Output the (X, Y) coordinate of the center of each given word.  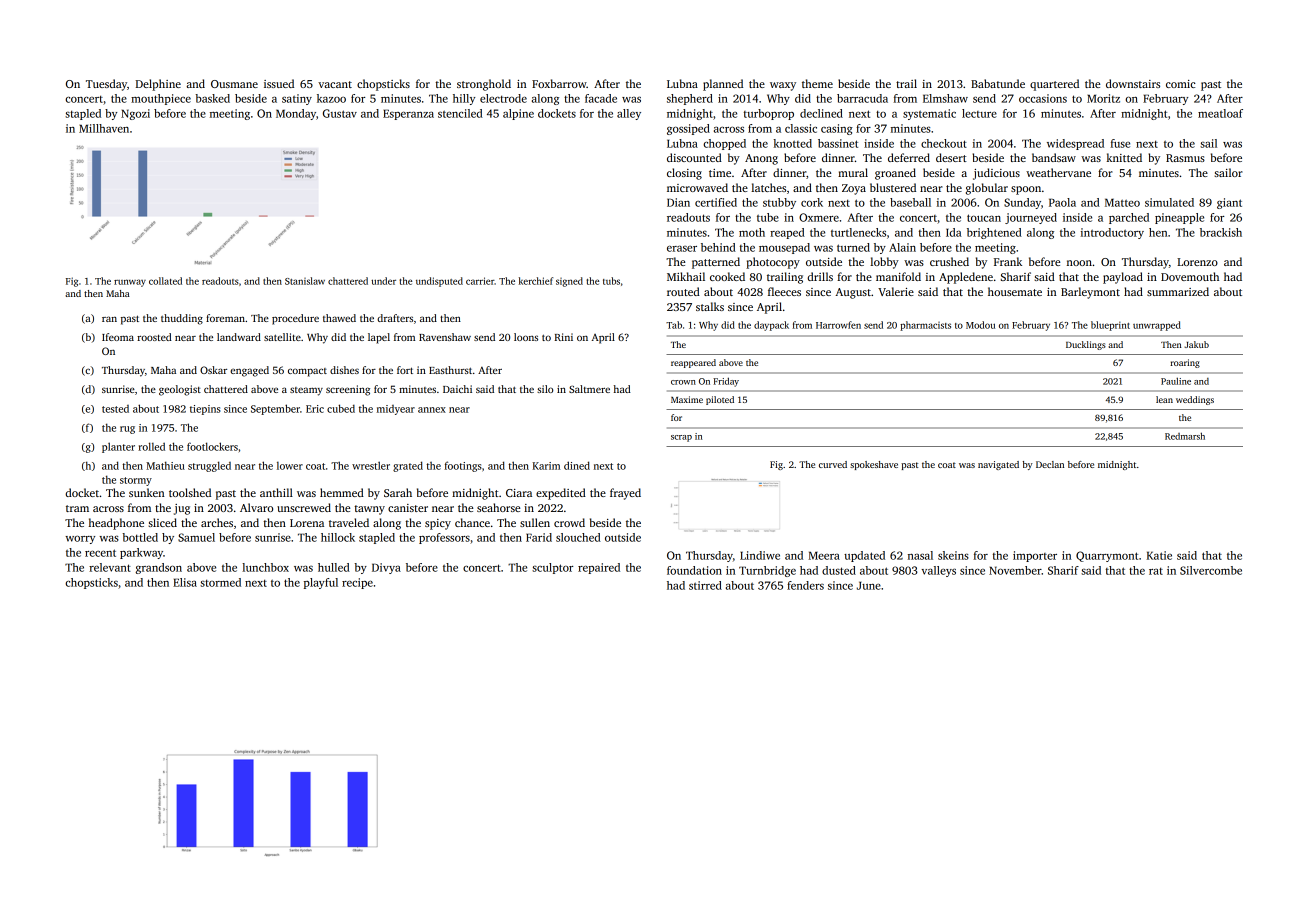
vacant (335, 84)
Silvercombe (1211, 570)
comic (1181, 84)
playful (321, 583)
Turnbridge (767, 571)
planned (723, 85)
